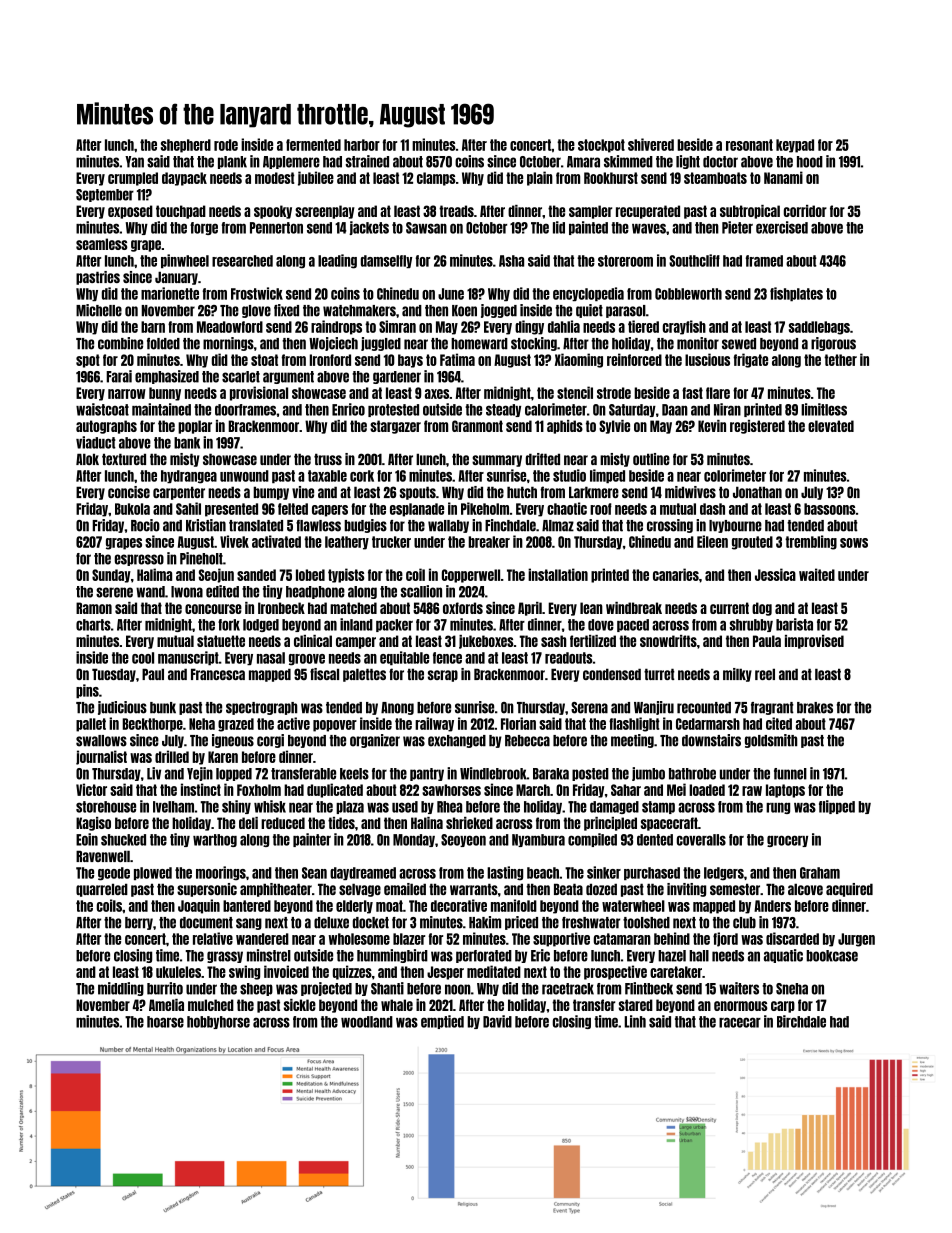  Describe the element at coordinates (837, 807) in the document. I see `flipped` at that location.
